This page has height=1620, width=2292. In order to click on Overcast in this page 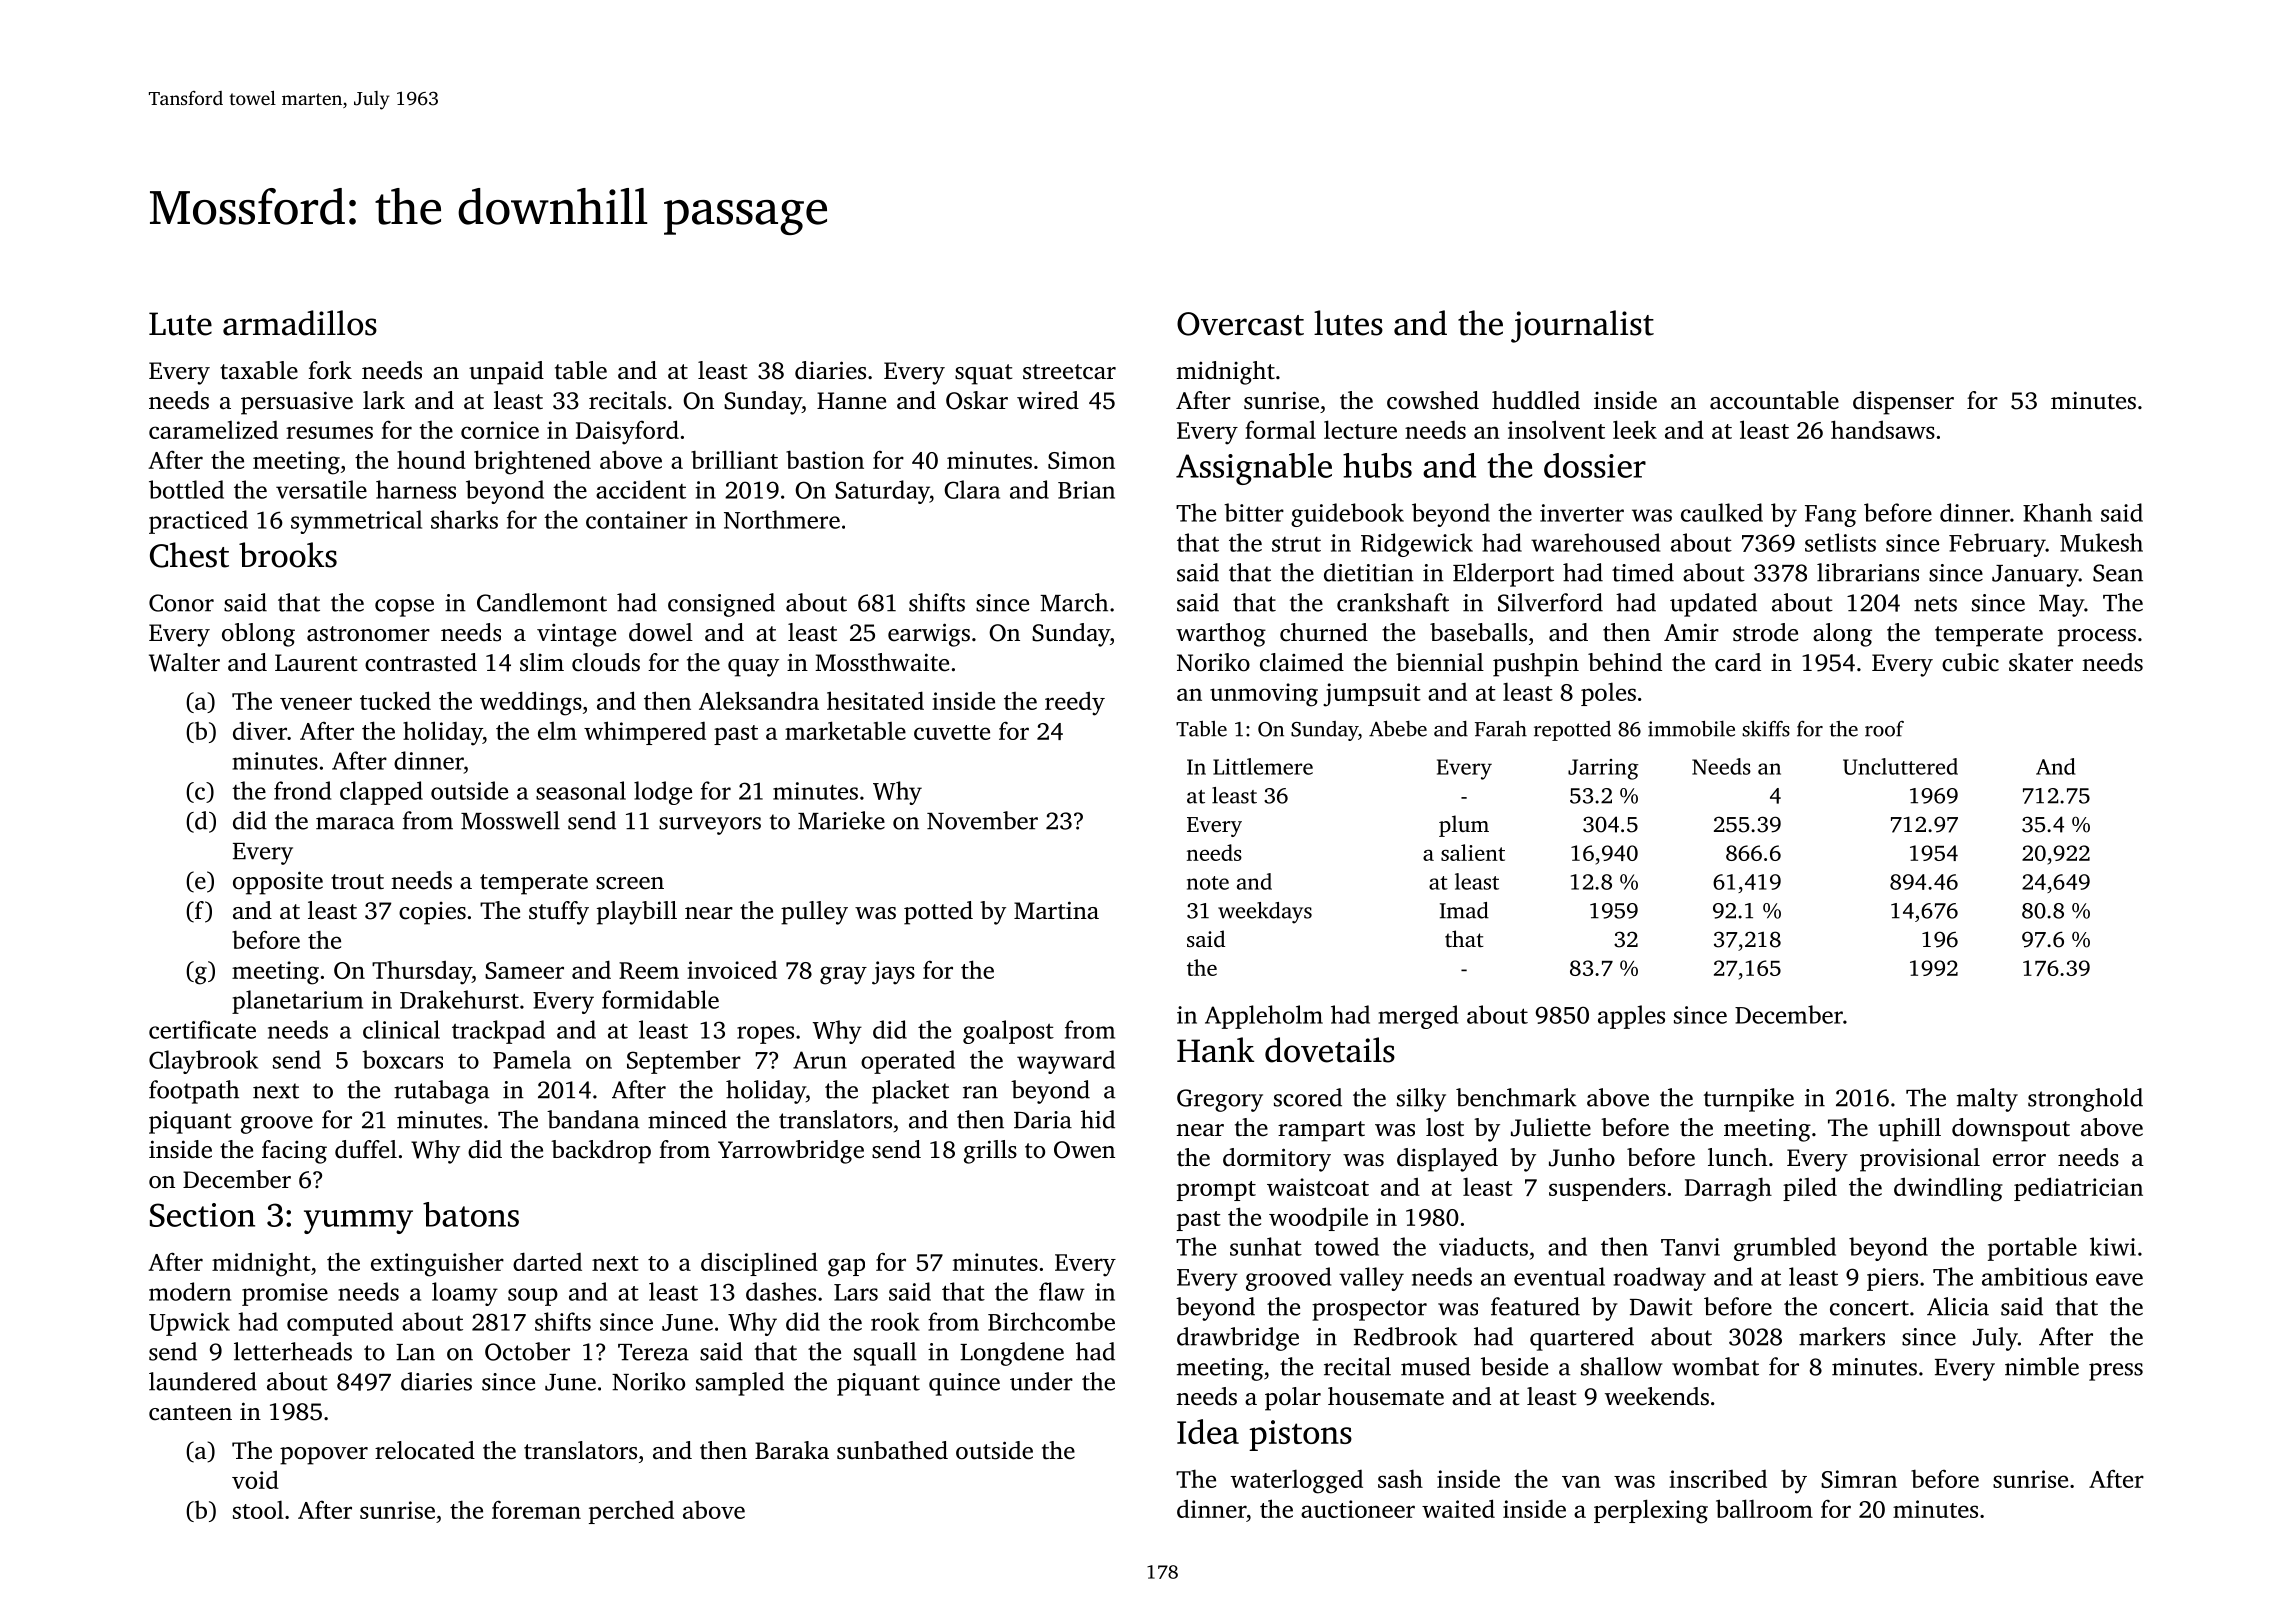, I will do `click(1240, 324)`.
